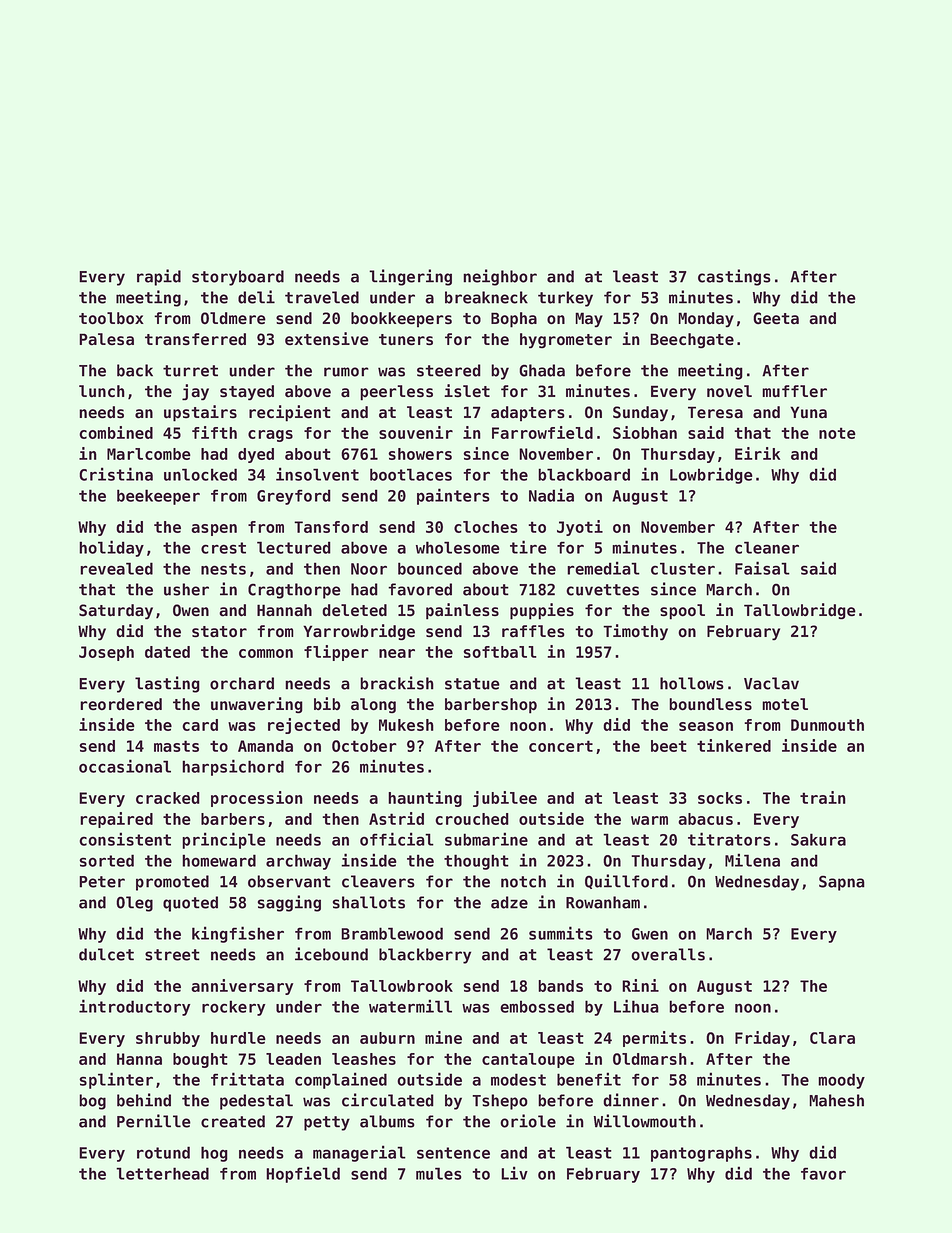 Image resolution: width=952 pixels, height=1233 pixels. I want to click on rapid, so click(159, 277).
